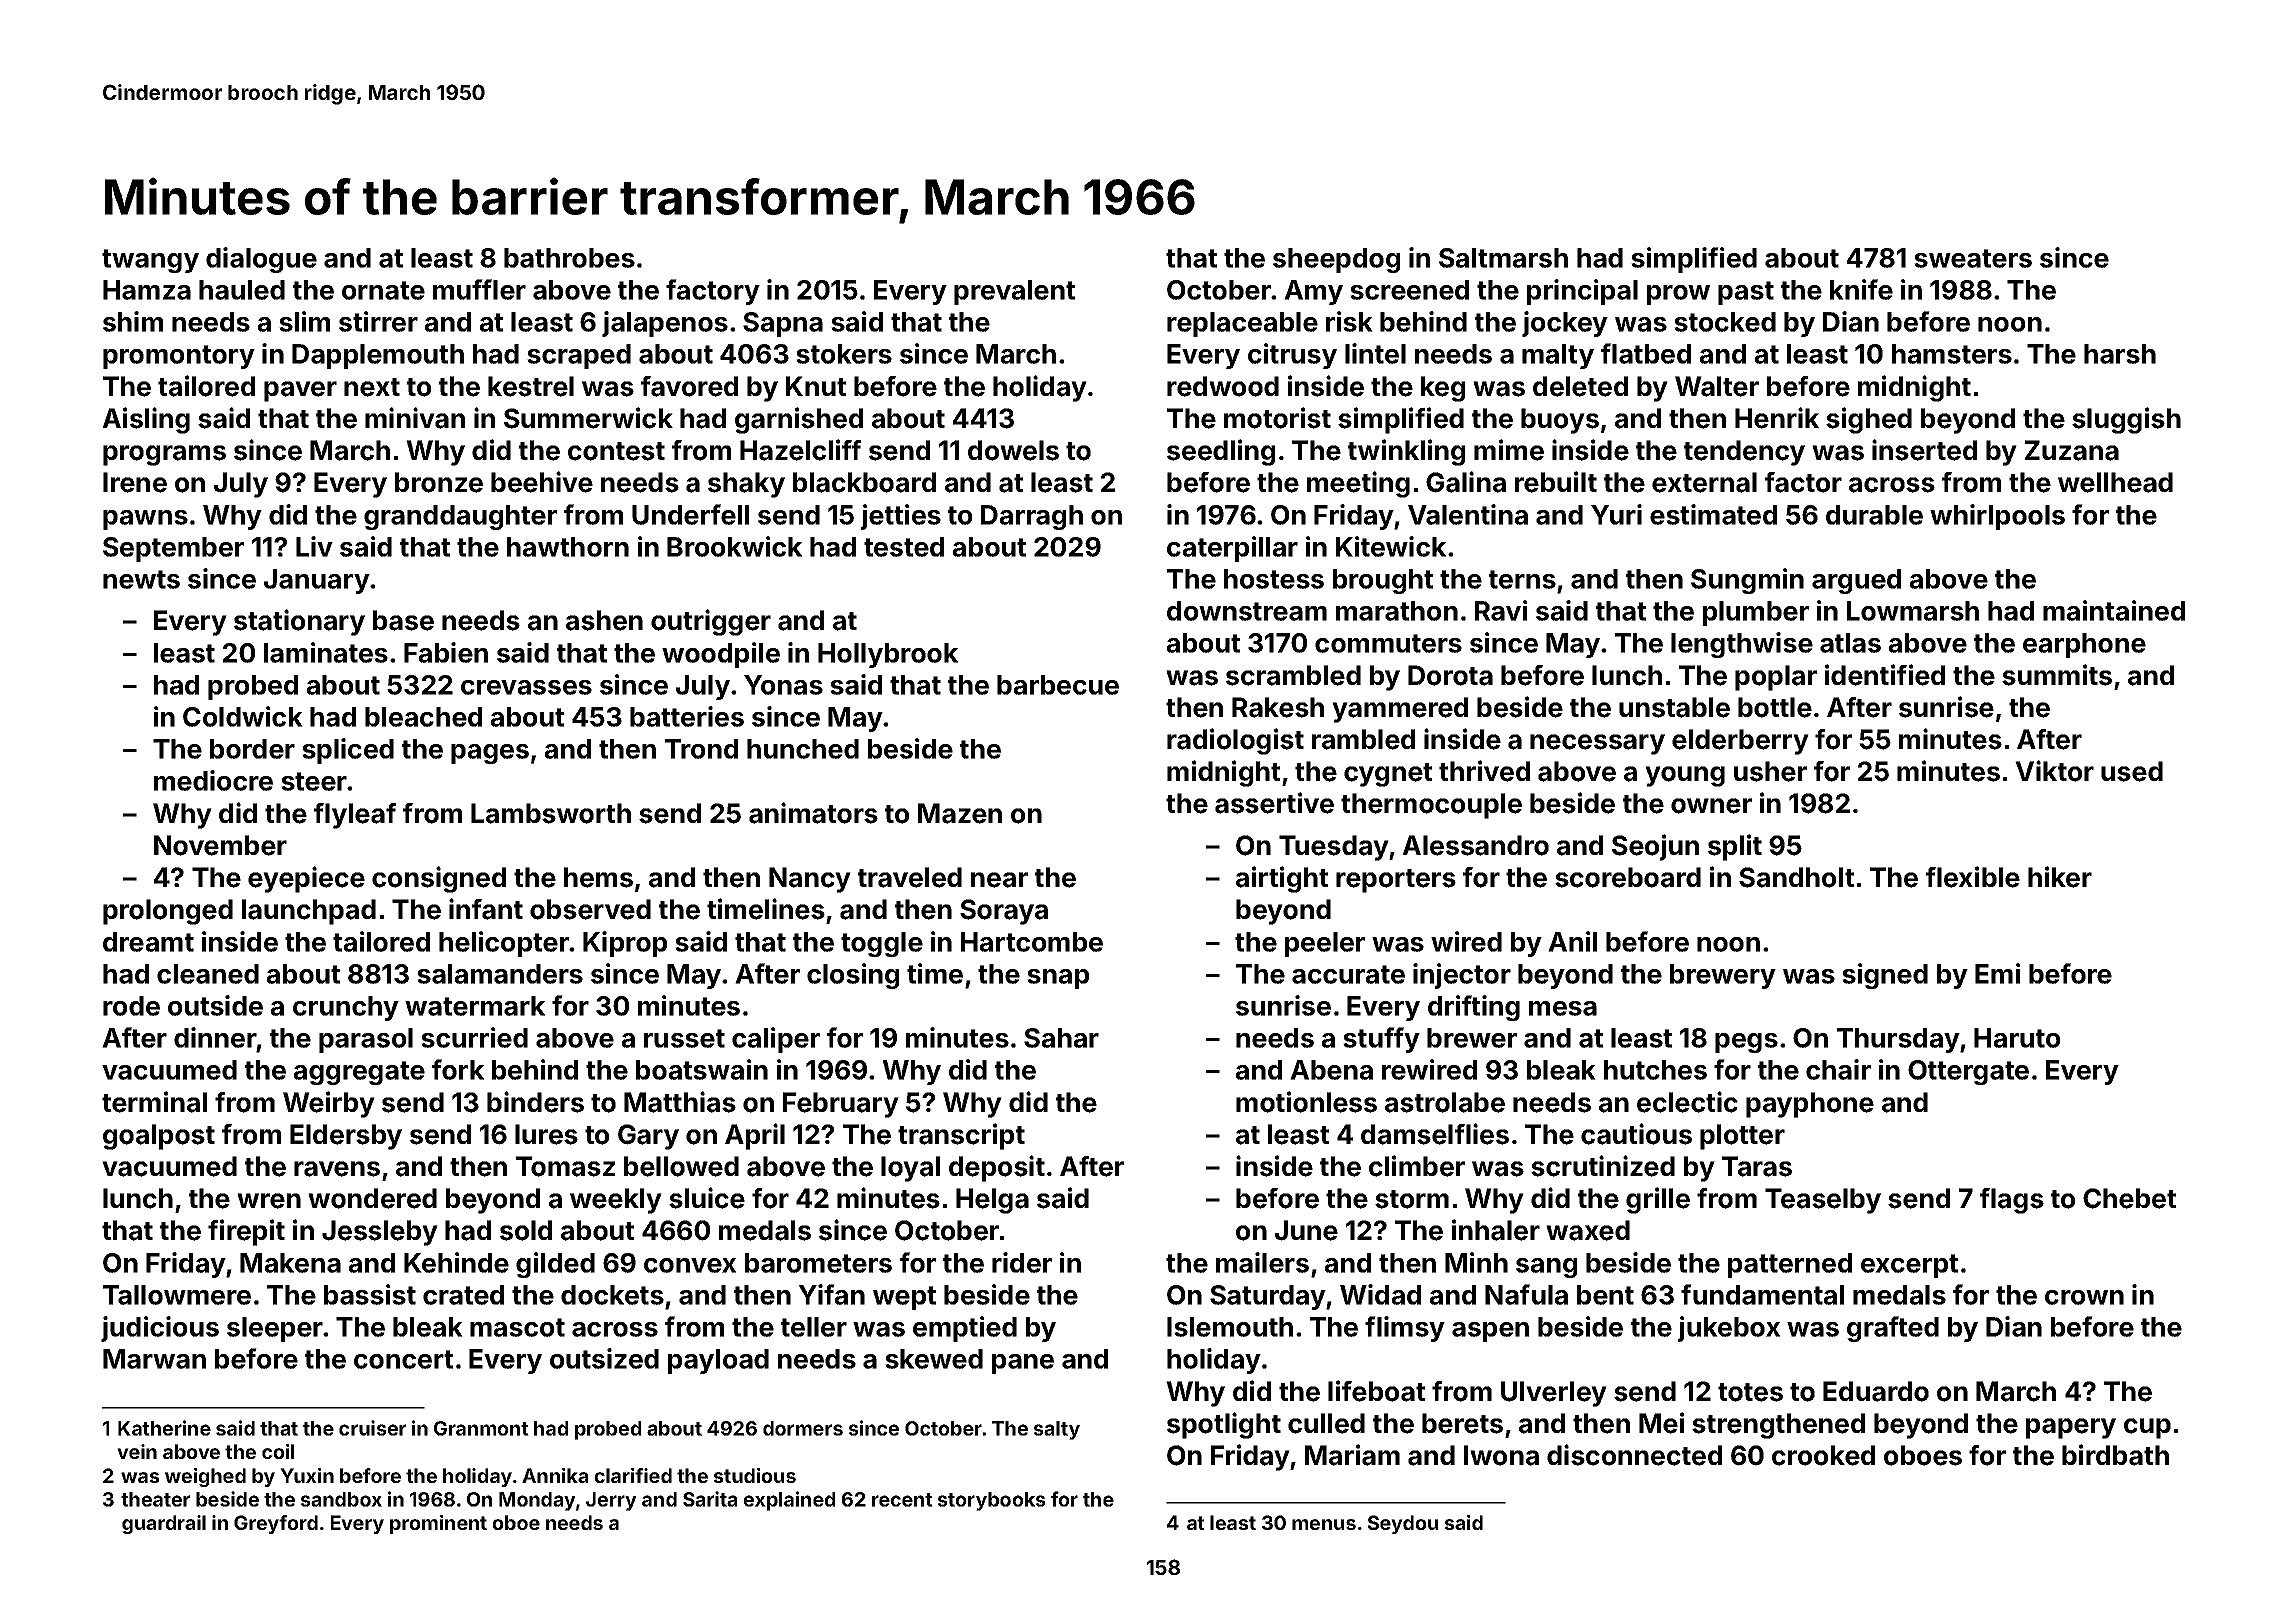  I want to click on identified, so click(1885, 675).
